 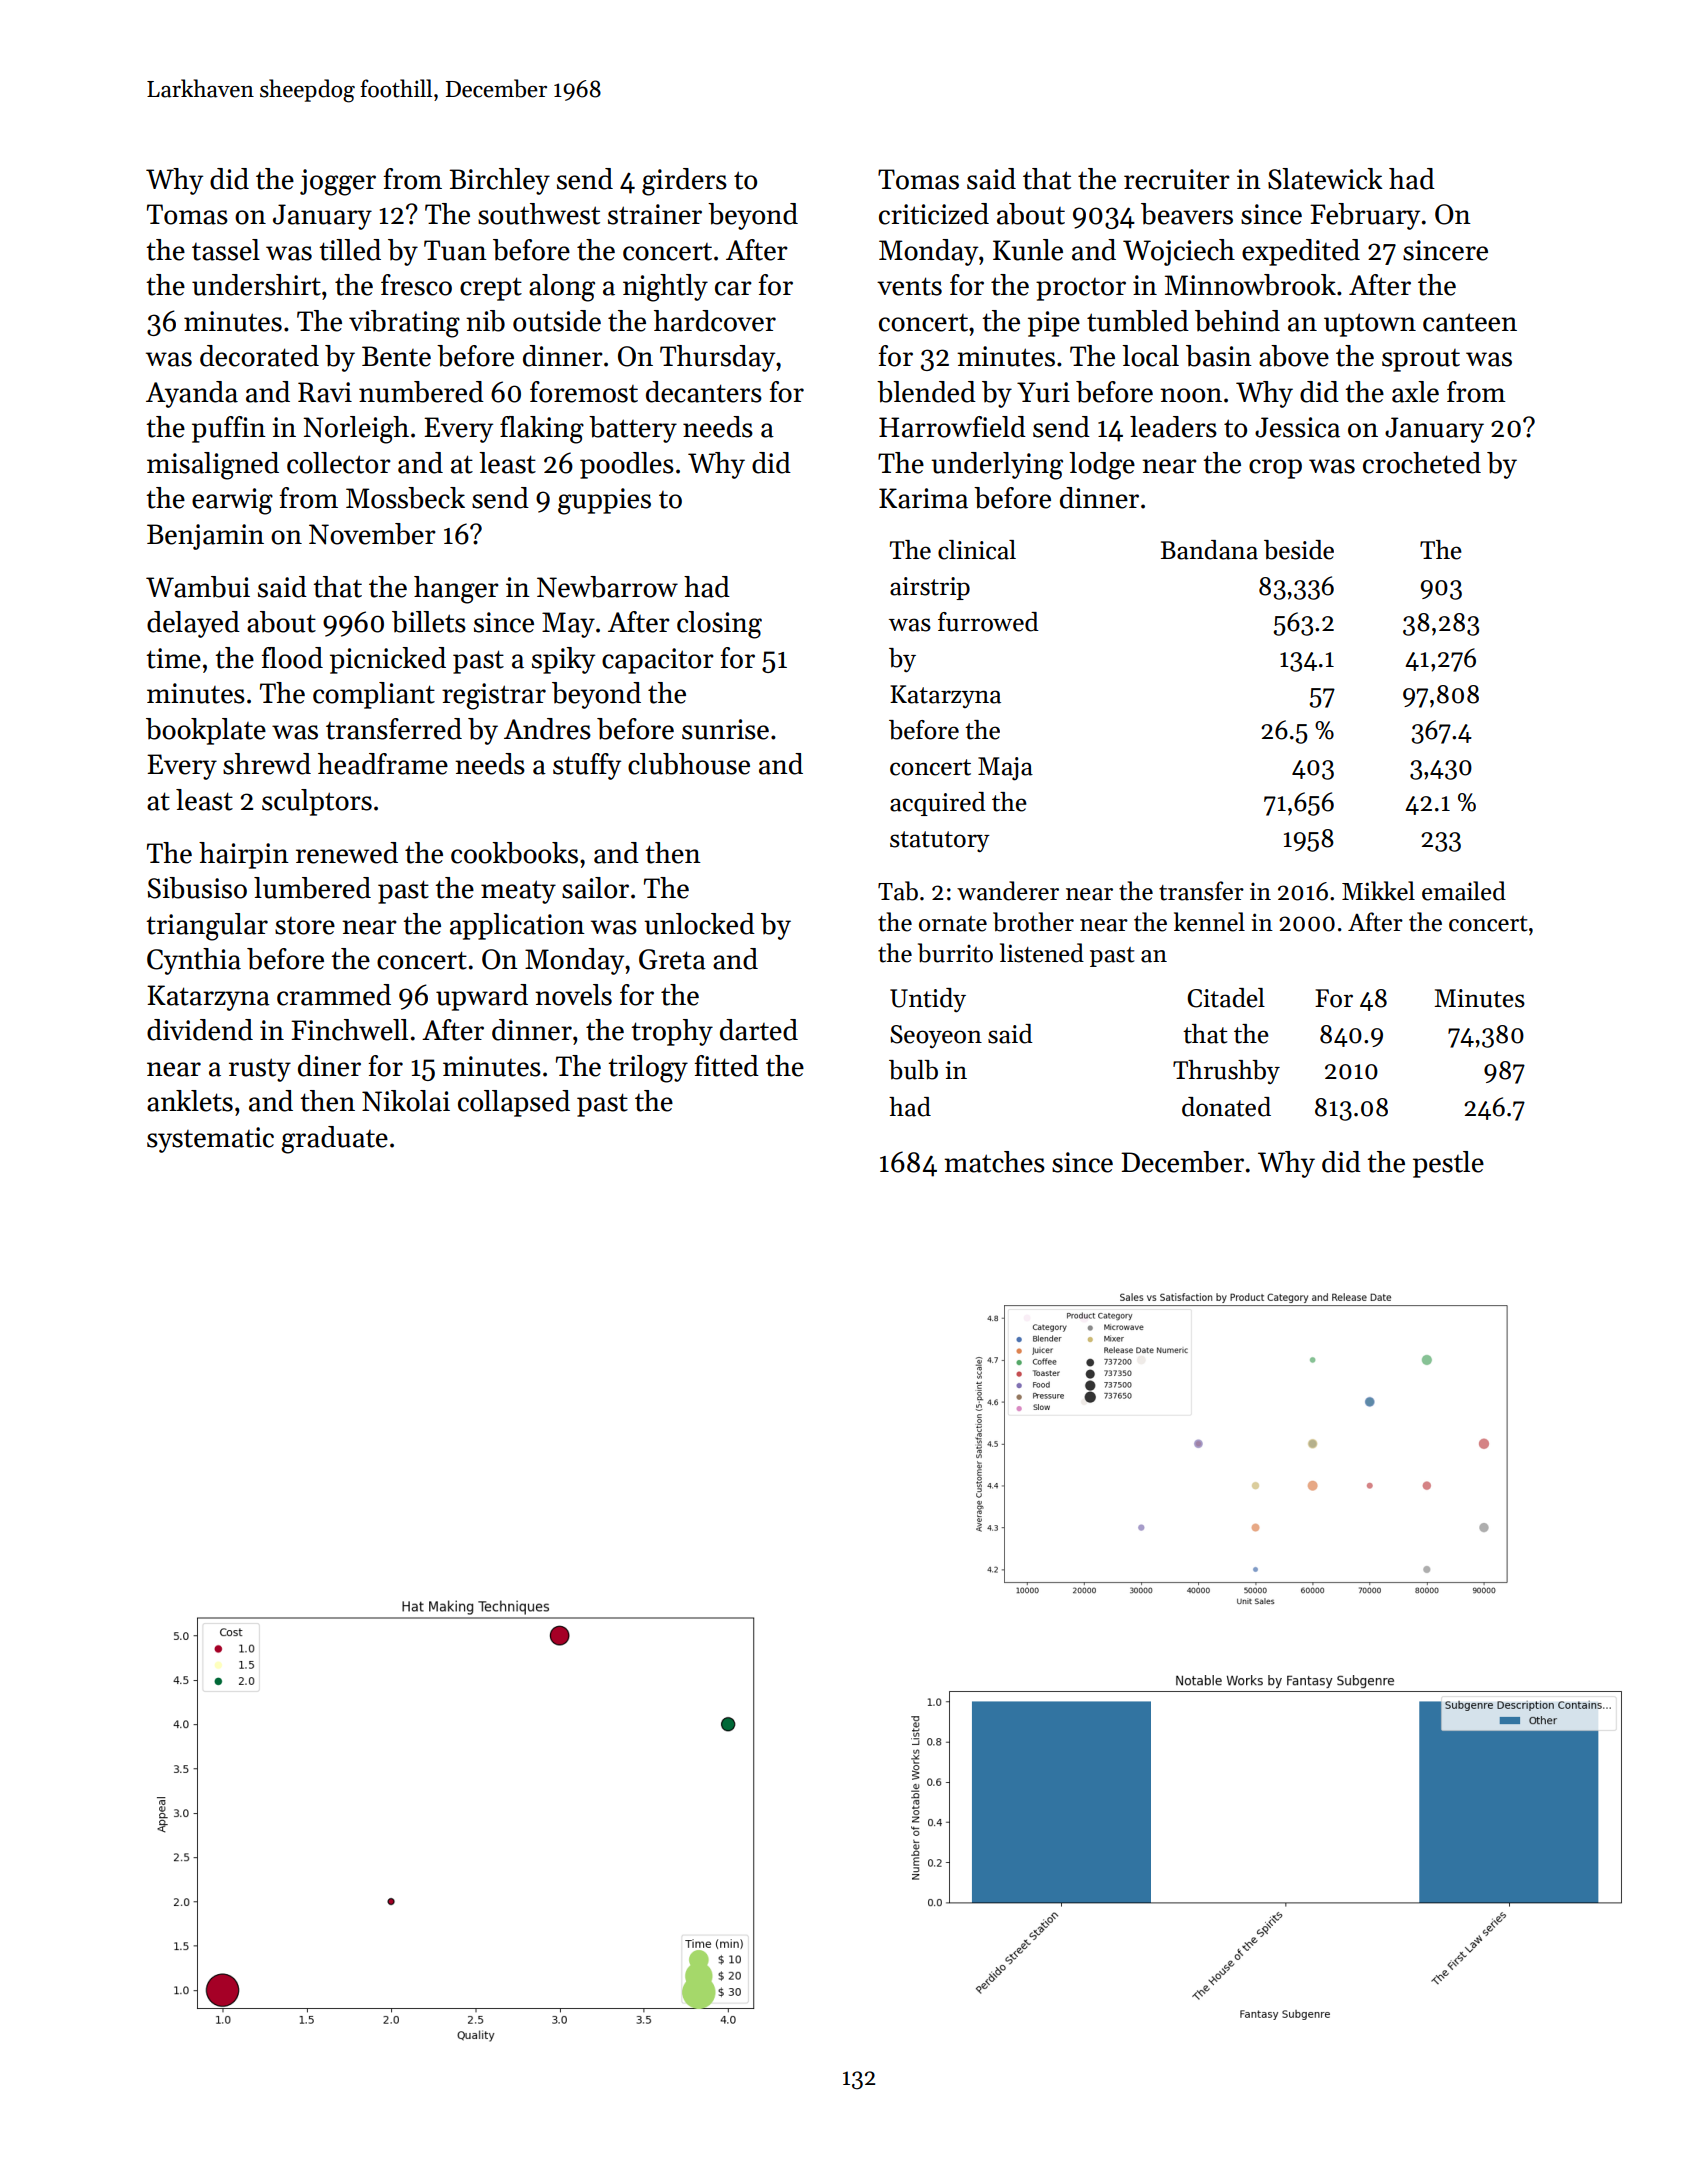 I want to click on pestle, so click(x=1448, y=1164).
